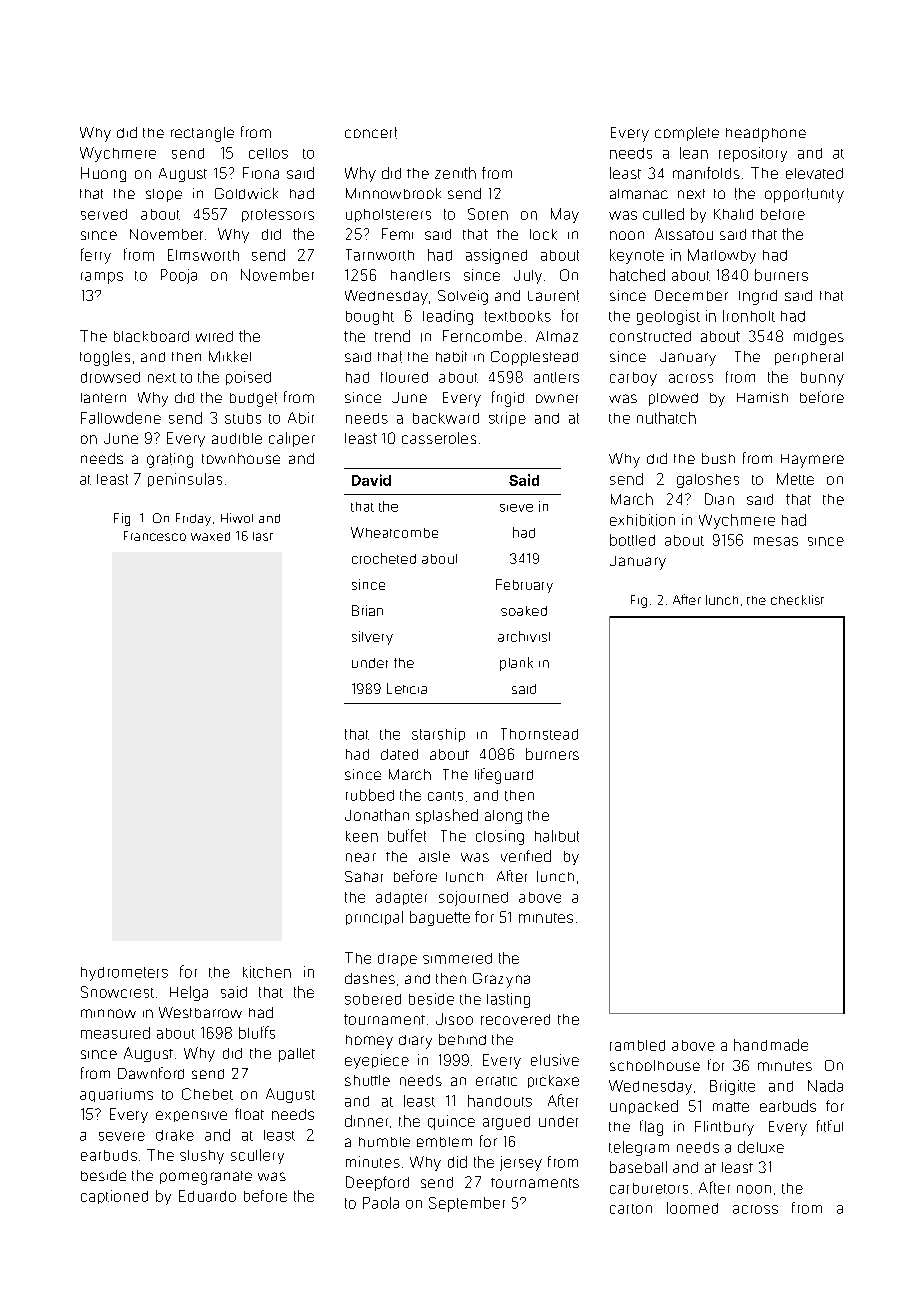 This document has width=924, height=1308. I want to click on poised, so click(248, 378).
